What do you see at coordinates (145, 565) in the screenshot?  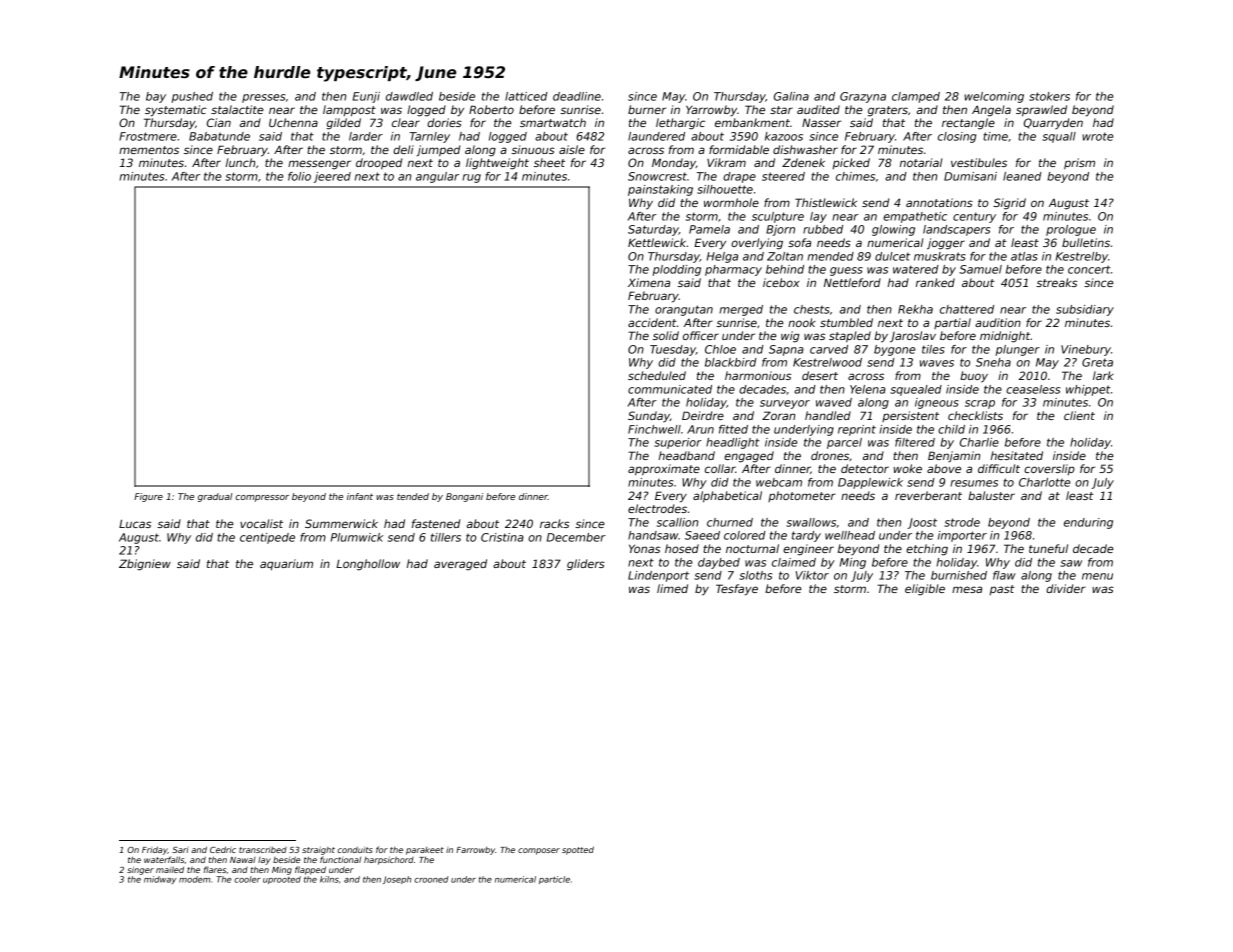 I see `Zbigniew` at bounding box center [145, 565].
